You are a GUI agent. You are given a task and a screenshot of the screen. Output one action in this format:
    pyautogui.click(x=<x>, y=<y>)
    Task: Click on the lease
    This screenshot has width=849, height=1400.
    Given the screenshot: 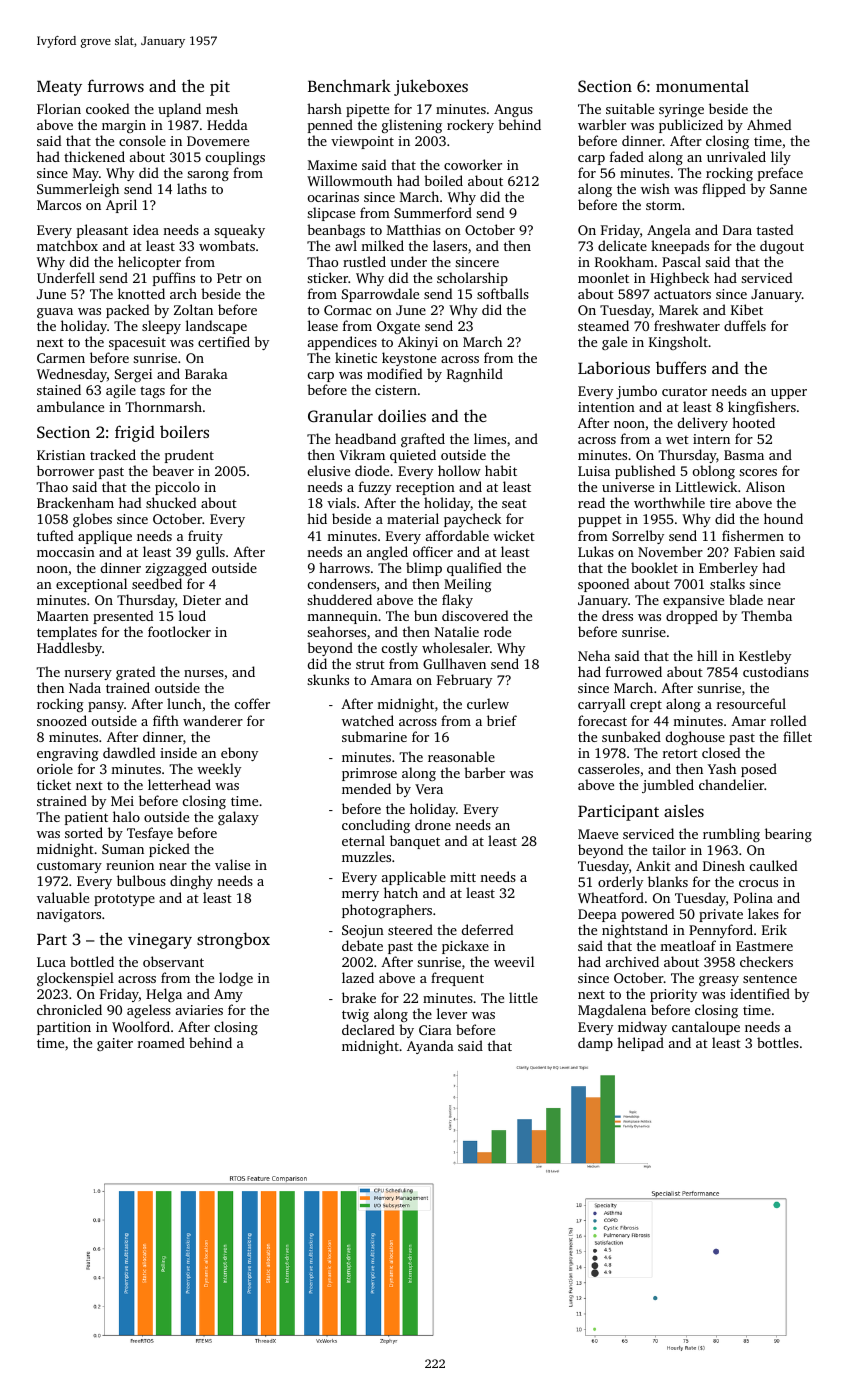 What is the action you would take?
    pyautogui.click(x=323, y=325)
